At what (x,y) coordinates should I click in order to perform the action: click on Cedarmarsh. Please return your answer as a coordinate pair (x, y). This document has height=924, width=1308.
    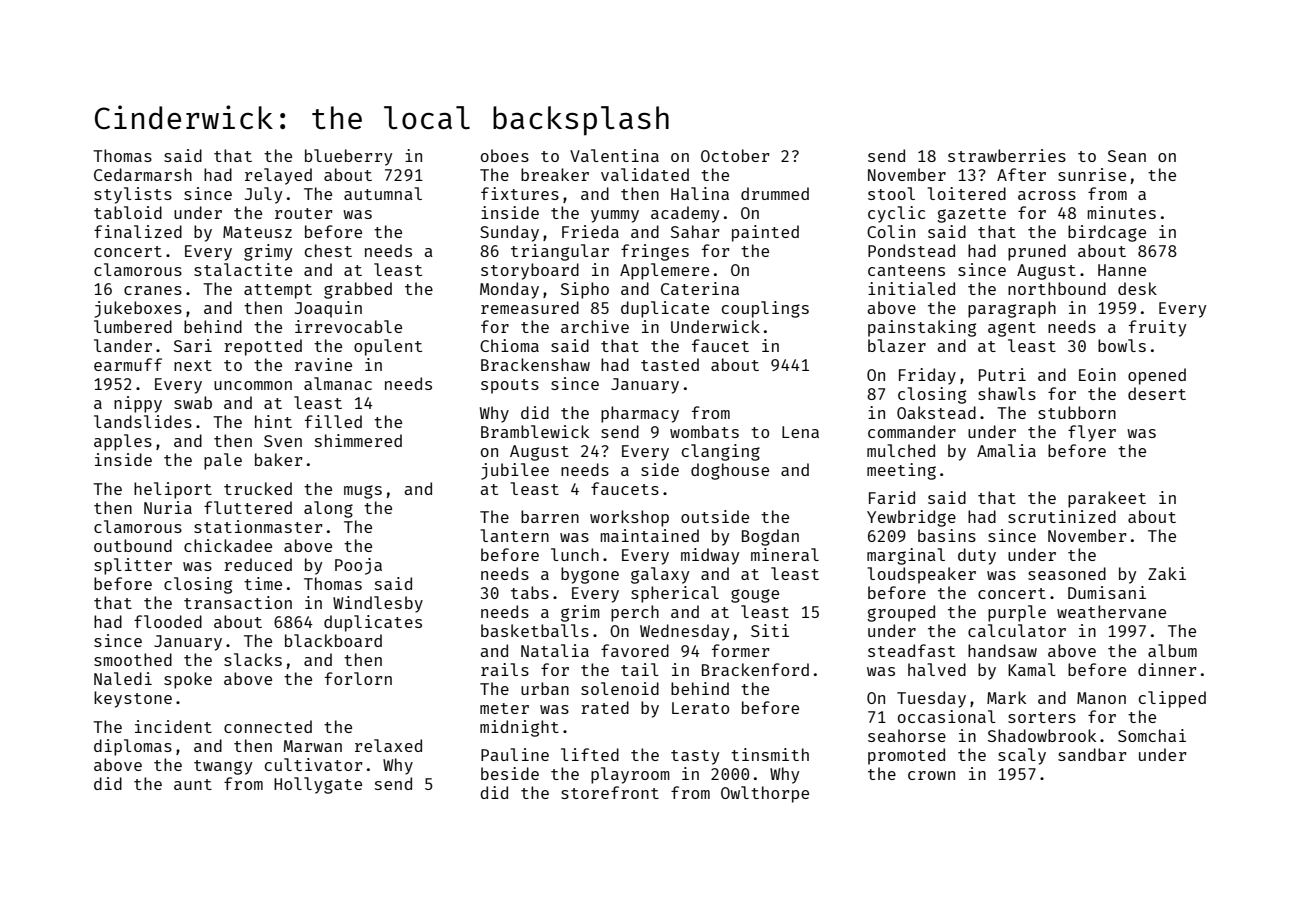
    Looking at the image, I should click on (143, 174).
